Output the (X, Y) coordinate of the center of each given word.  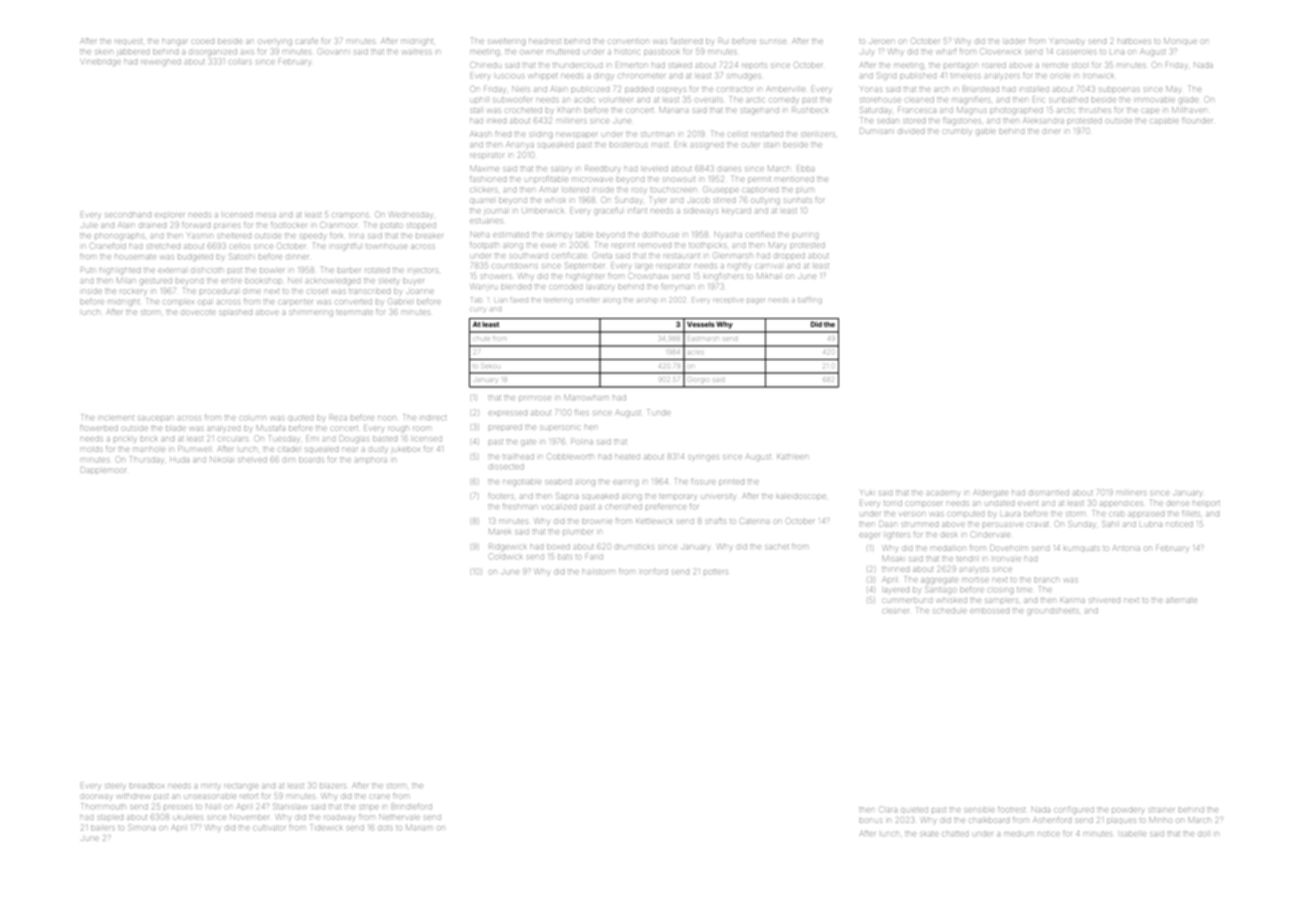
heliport (1206, 503)
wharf (946, 51)
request (128, 41)
